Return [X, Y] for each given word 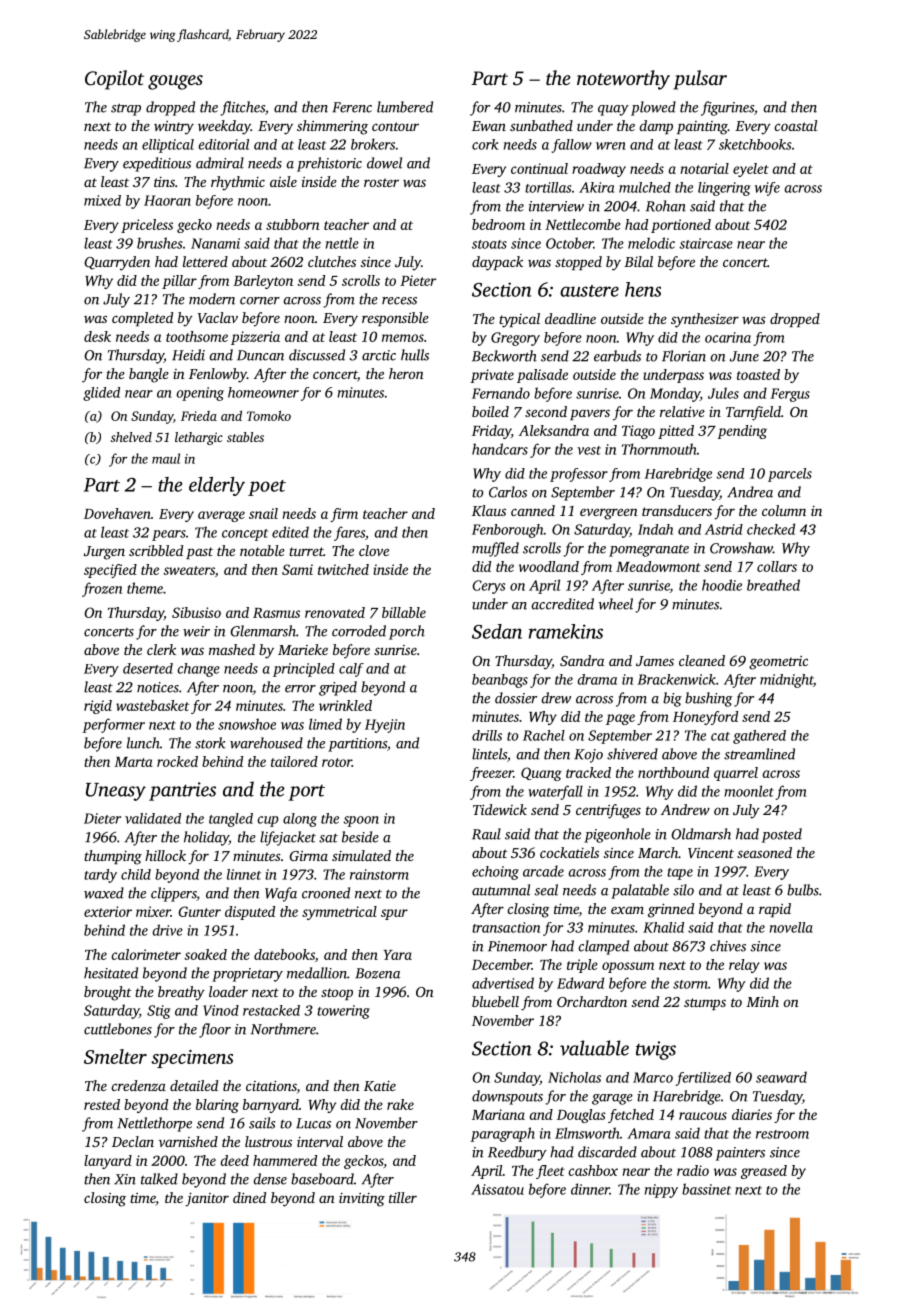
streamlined [759, 754]
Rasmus [276, 613]
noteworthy [623, 80]
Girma [309, 856]
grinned [671, 910]
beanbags [500, 681]
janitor [207, 1199]
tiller [403, 1197]
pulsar [700, 80]
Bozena [377, 973]
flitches [243, 108]
